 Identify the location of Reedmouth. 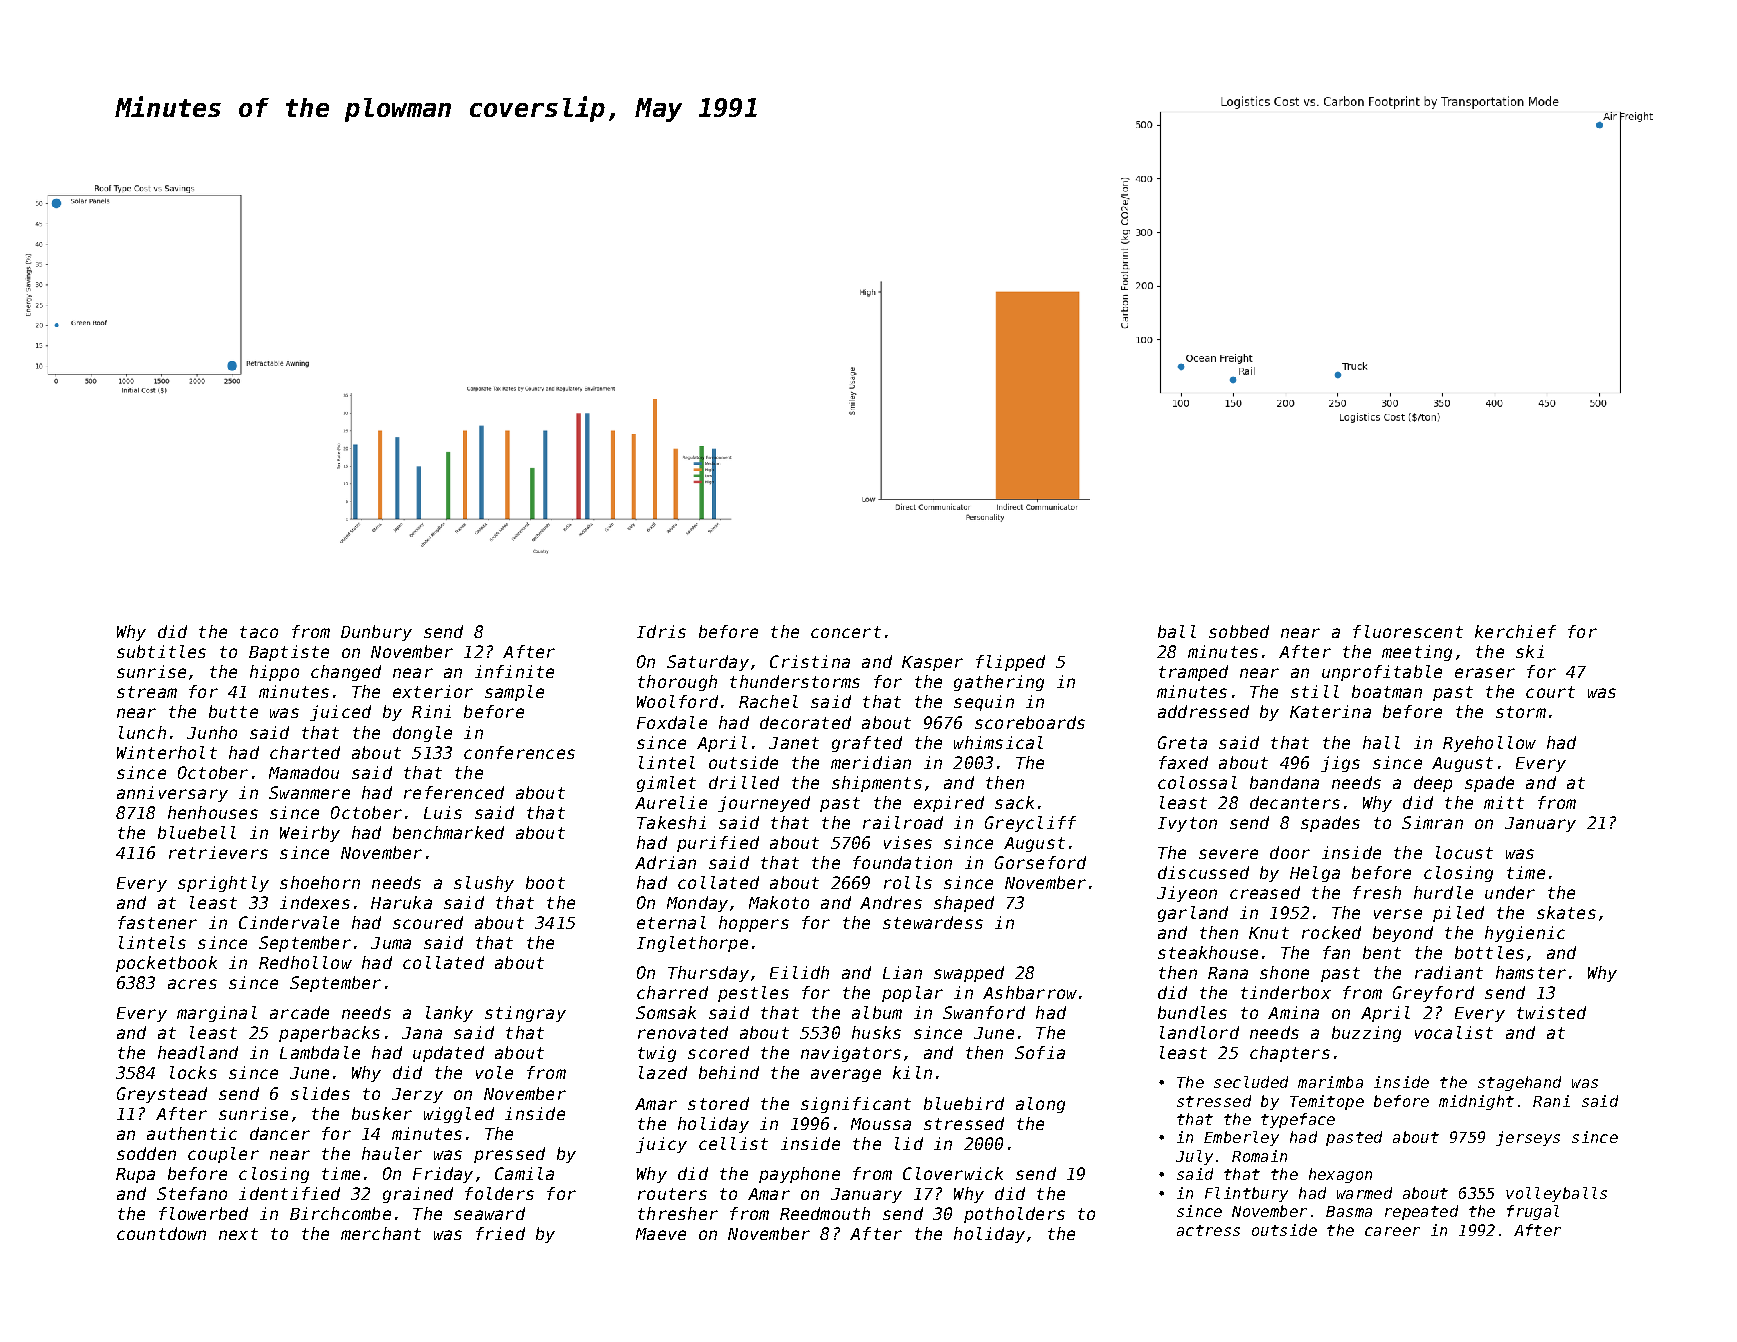
(825, 1213).
